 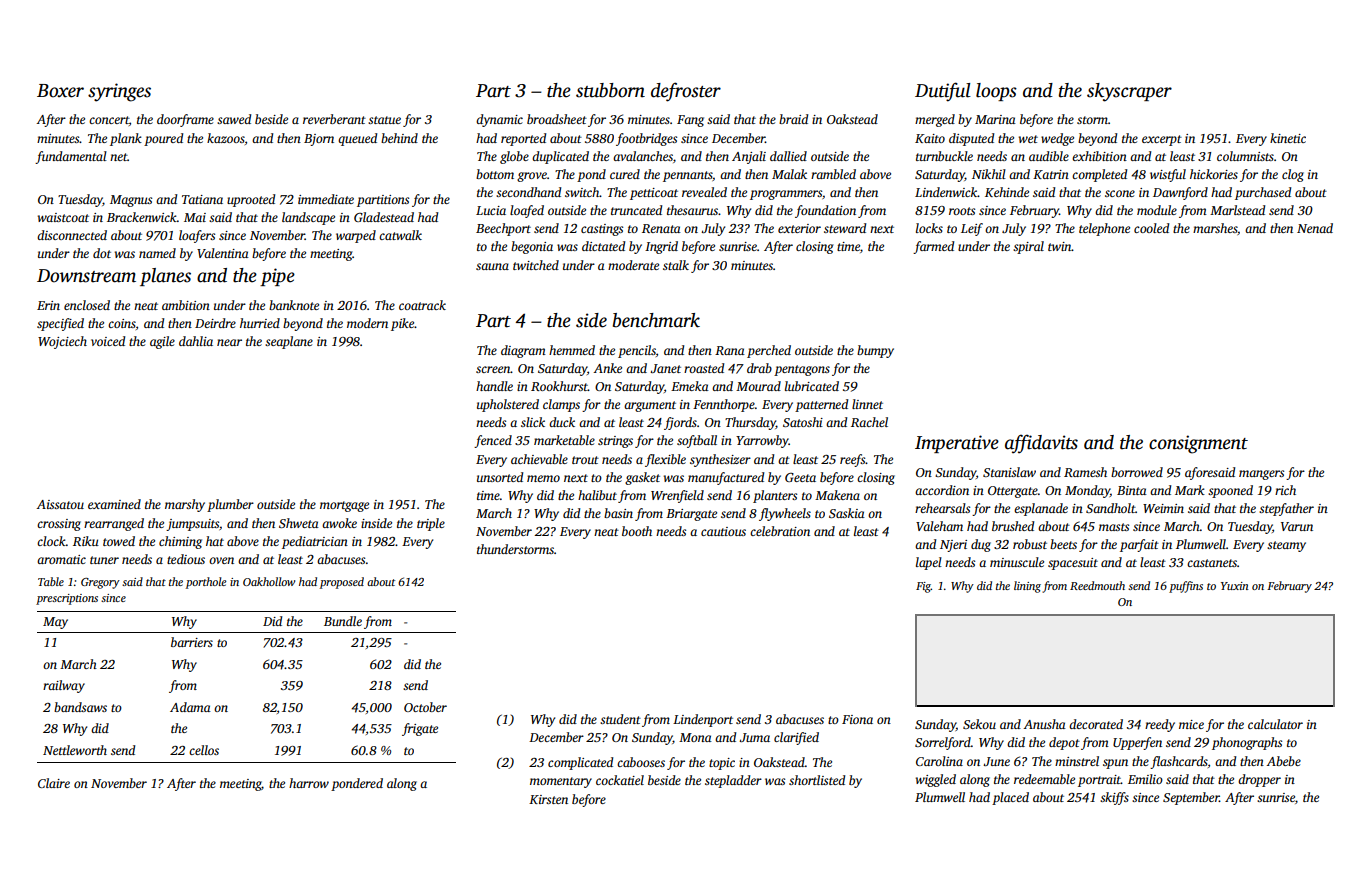 I want to click on harrow, so click(x=309, y=783).
